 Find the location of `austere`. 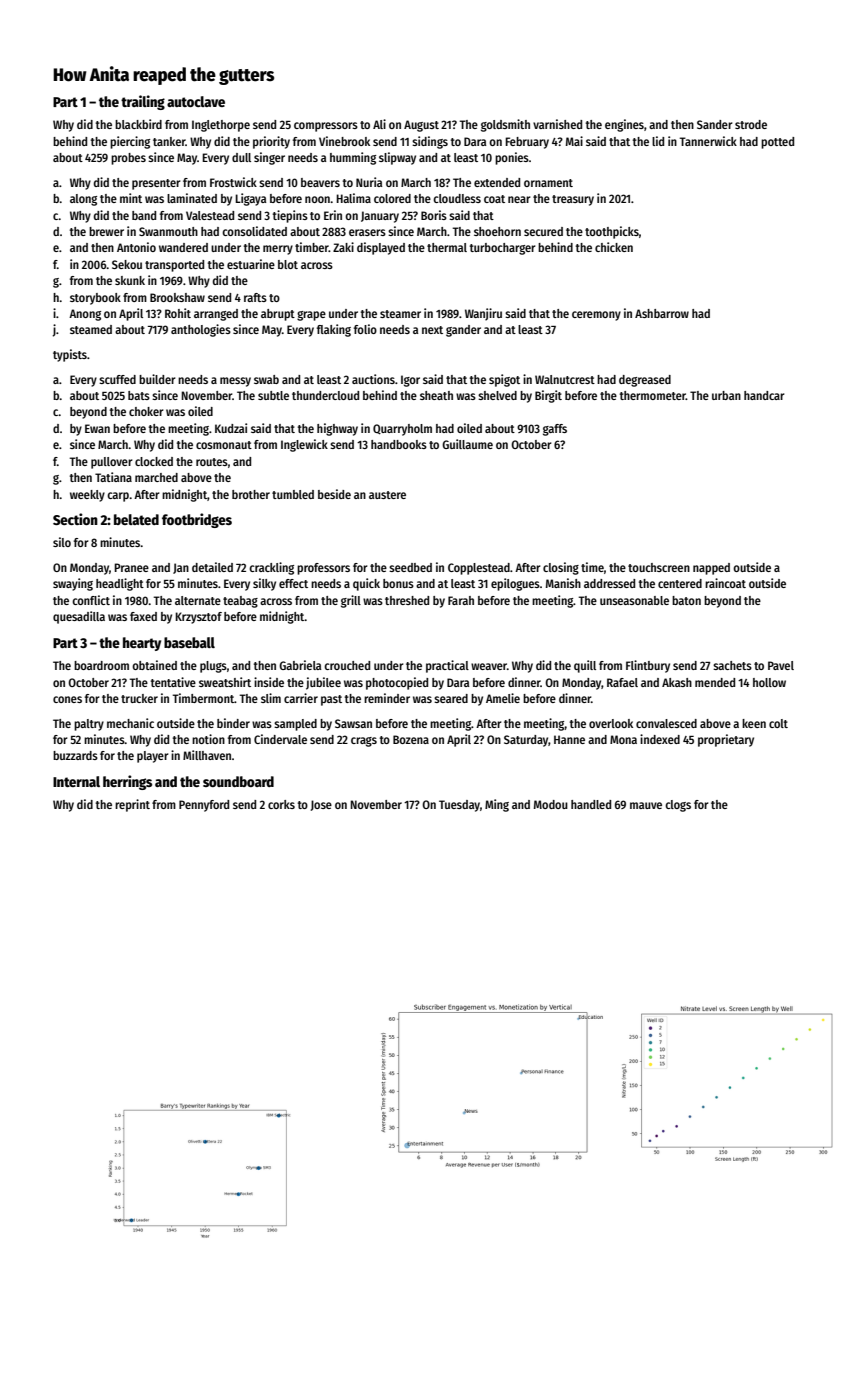

austere is located at coordinates (387, 495).
